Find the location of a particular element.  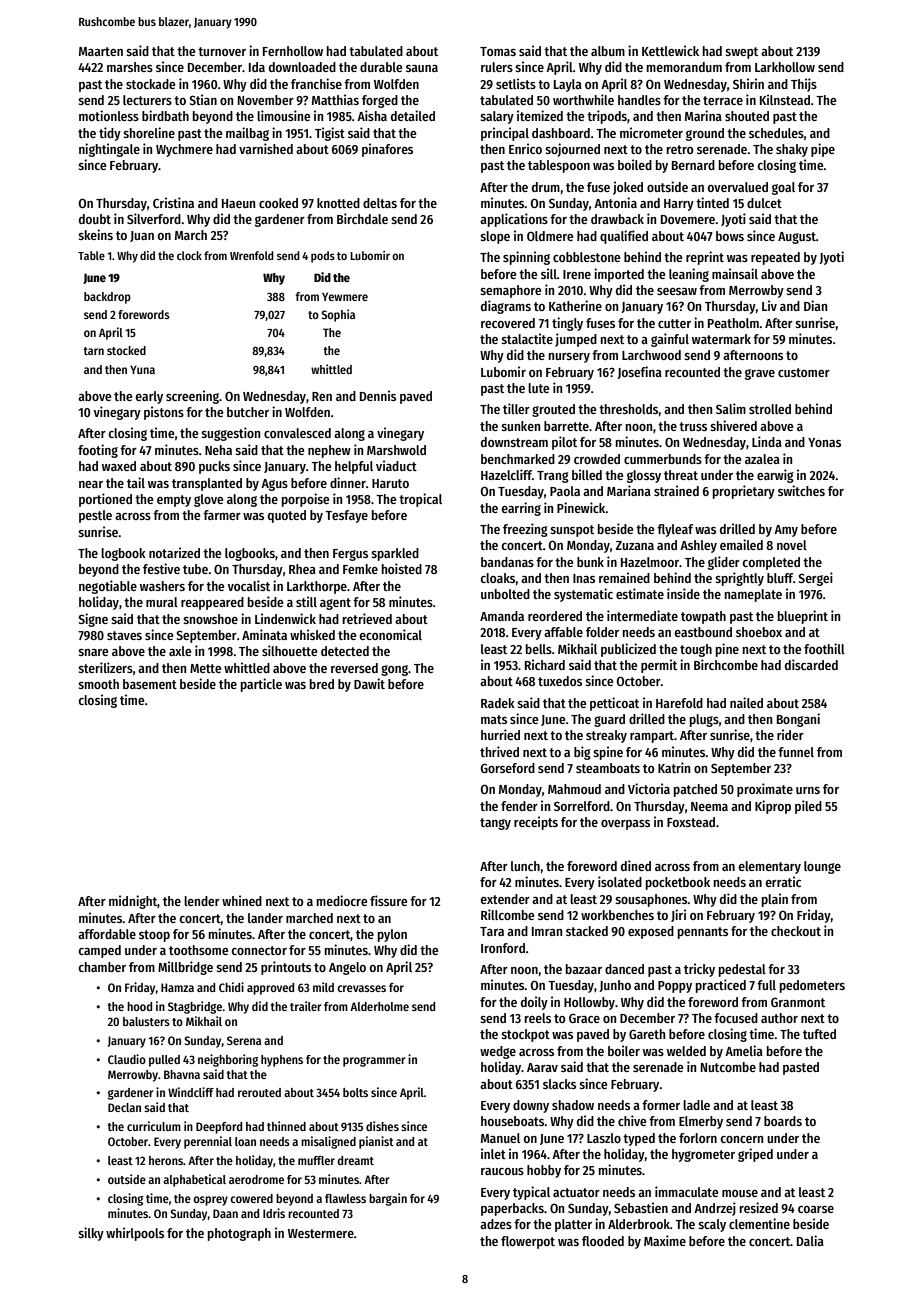

tufted is located at coordinates (819, 1034).
